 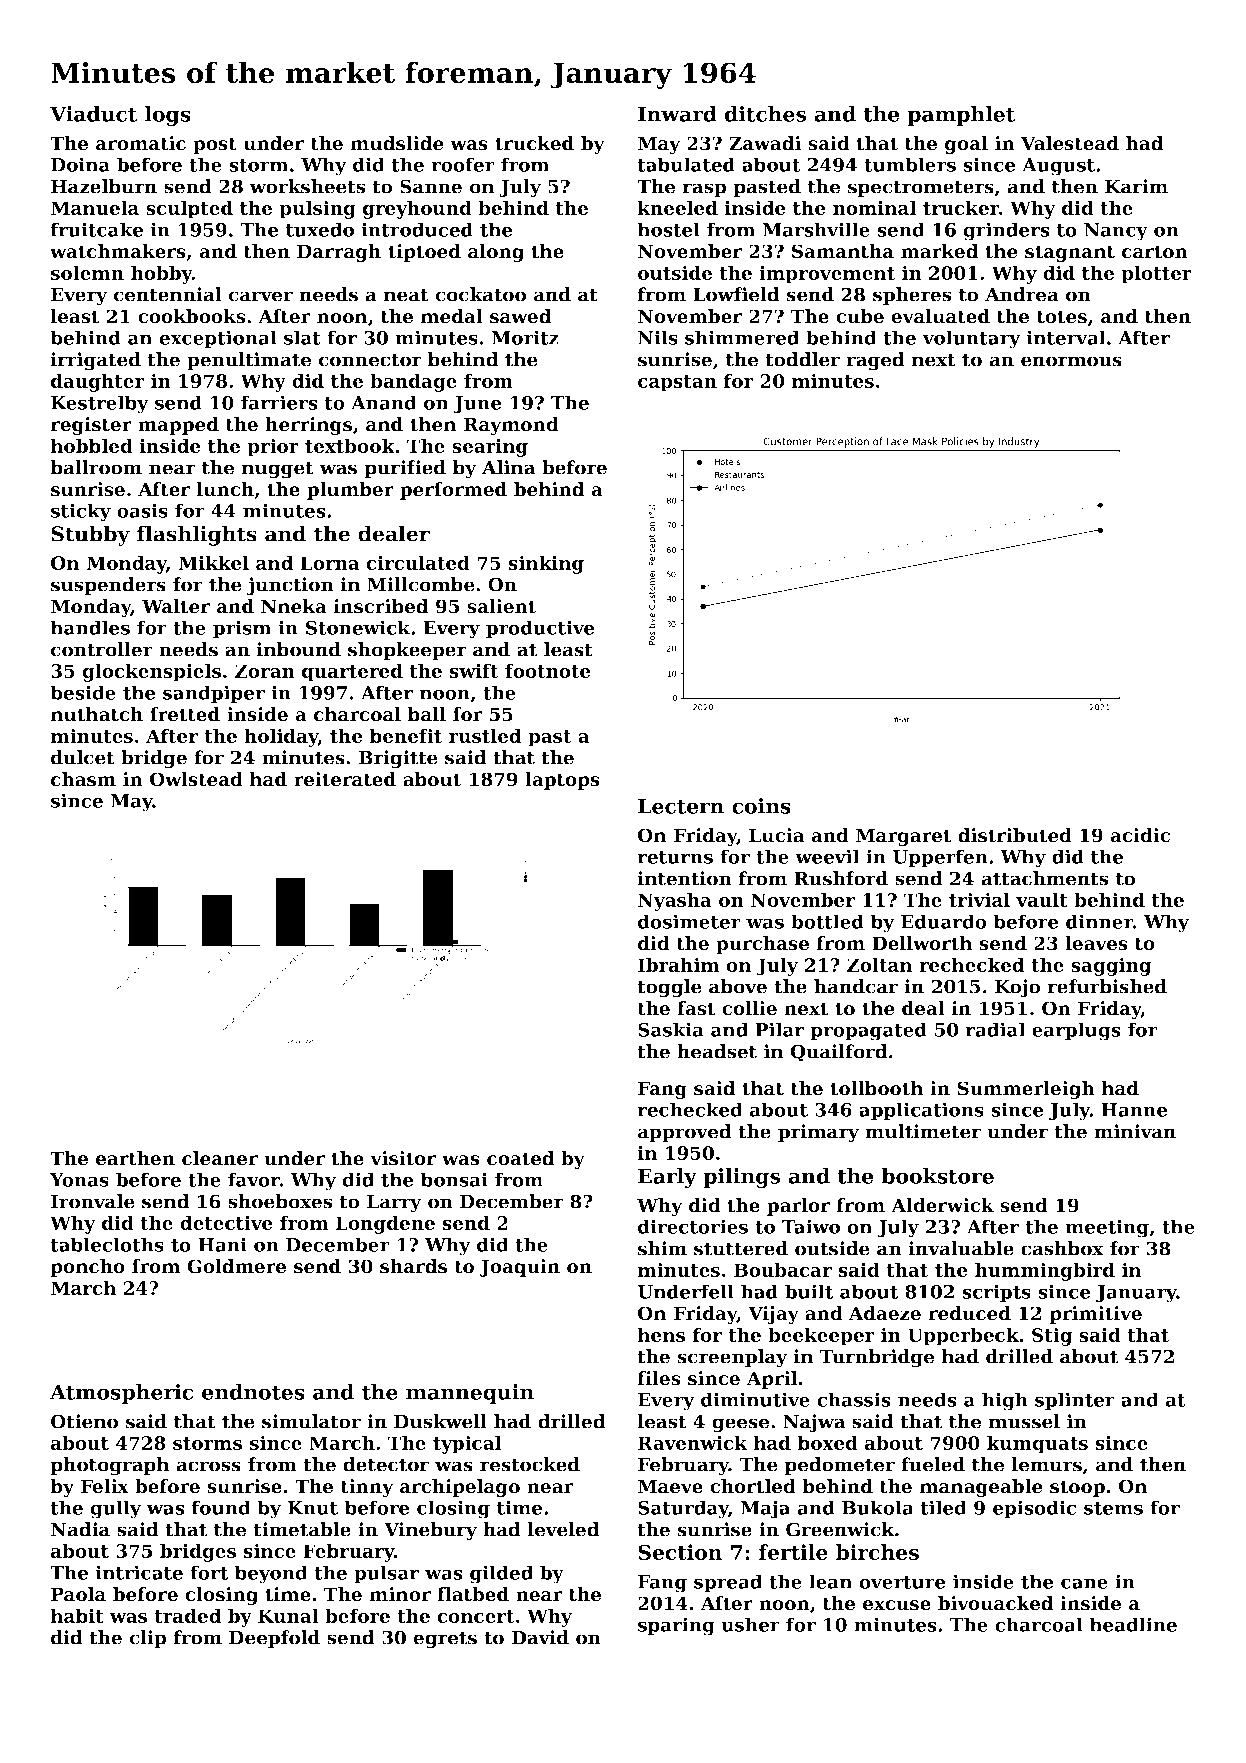 I want to click on logs, so click(x=168, y=116).
